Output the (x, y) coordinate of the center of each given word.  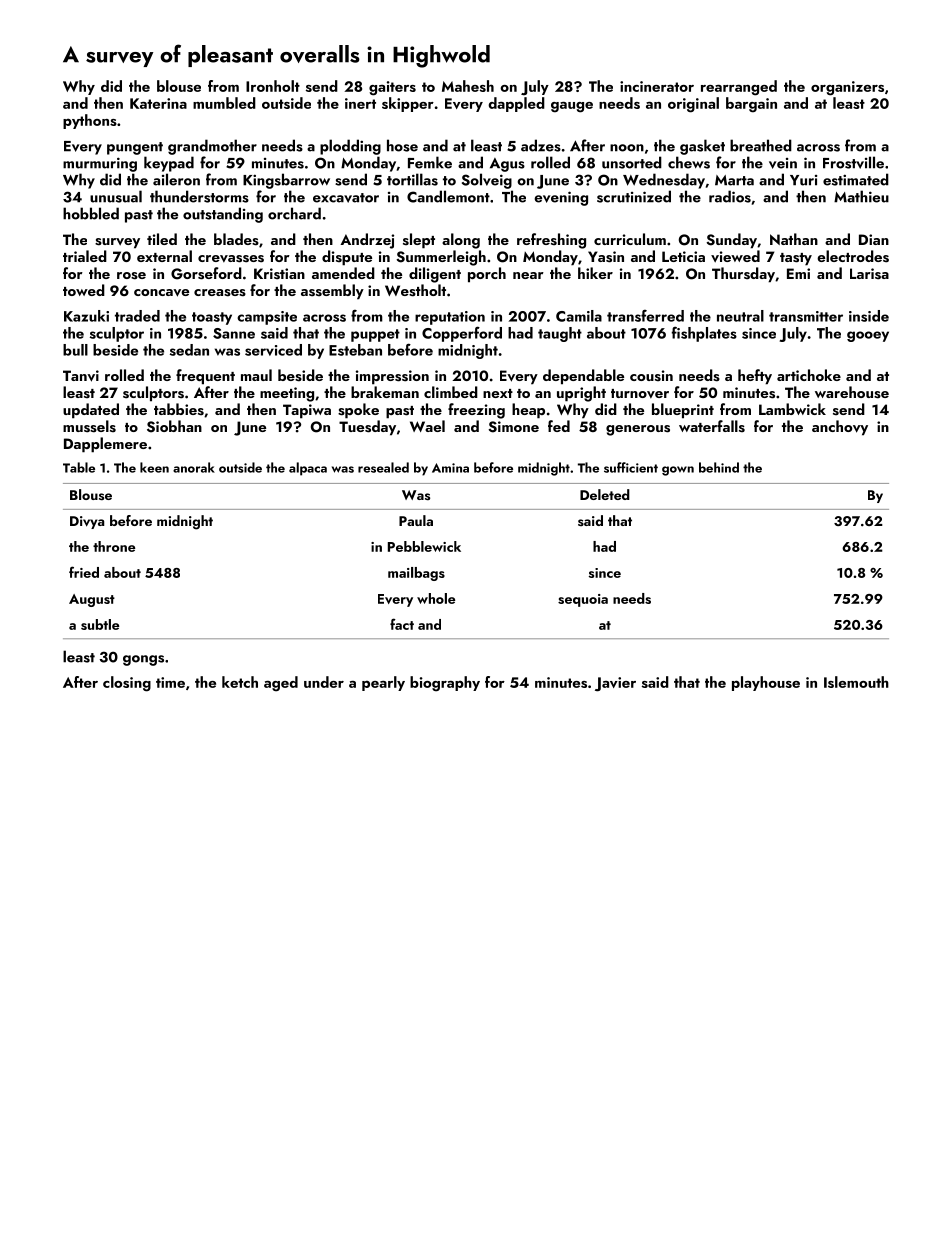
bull (75, 350)
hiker (595, 273)
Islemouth (856, 682)
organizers (847, 88)
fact (402, 624)
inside (869, 316)
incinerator (657, 86)
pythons (90, 121)
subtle (100, 624)
